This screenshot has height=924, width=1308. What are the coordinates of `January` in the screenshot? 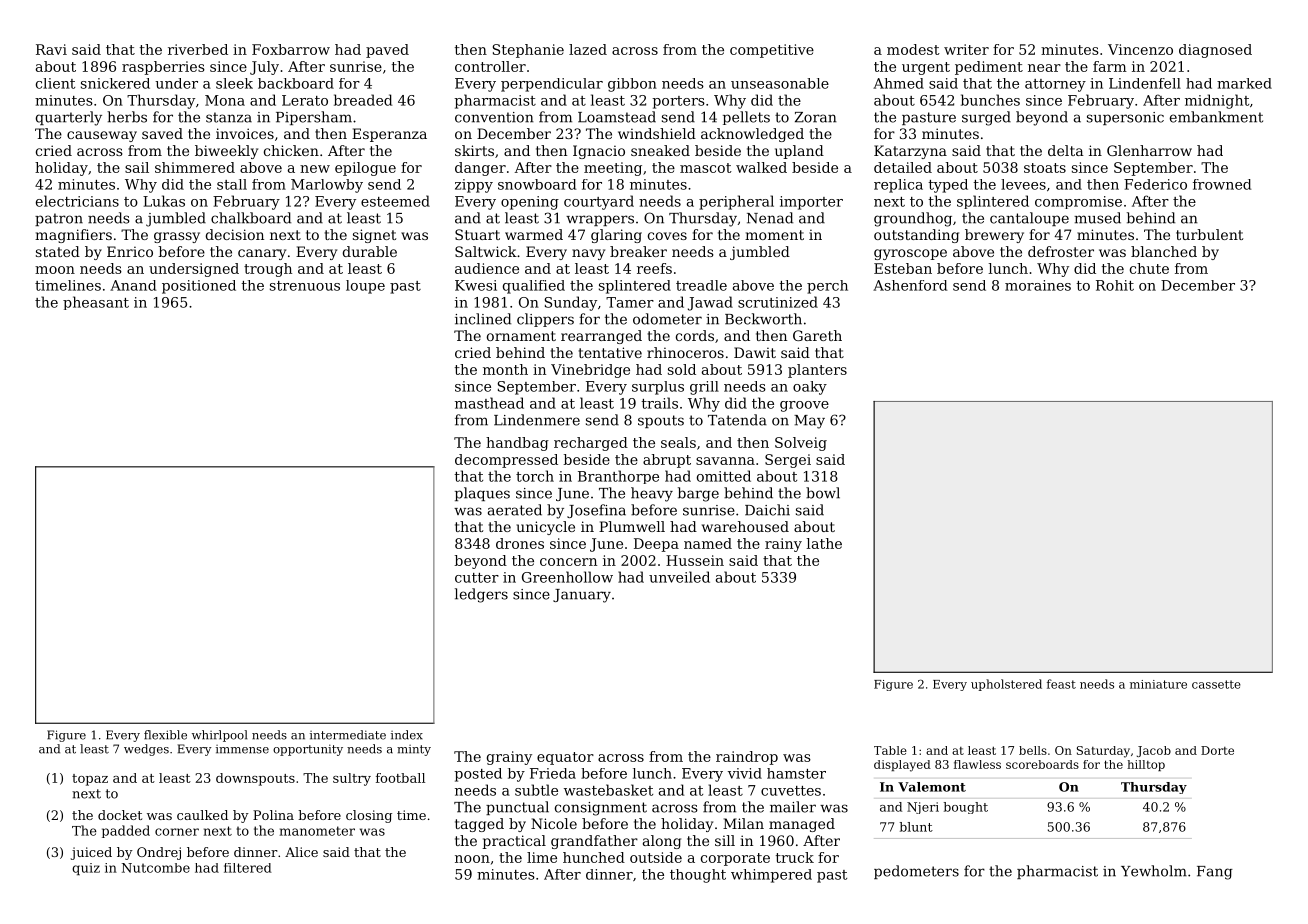 It's located at (582, 596).
